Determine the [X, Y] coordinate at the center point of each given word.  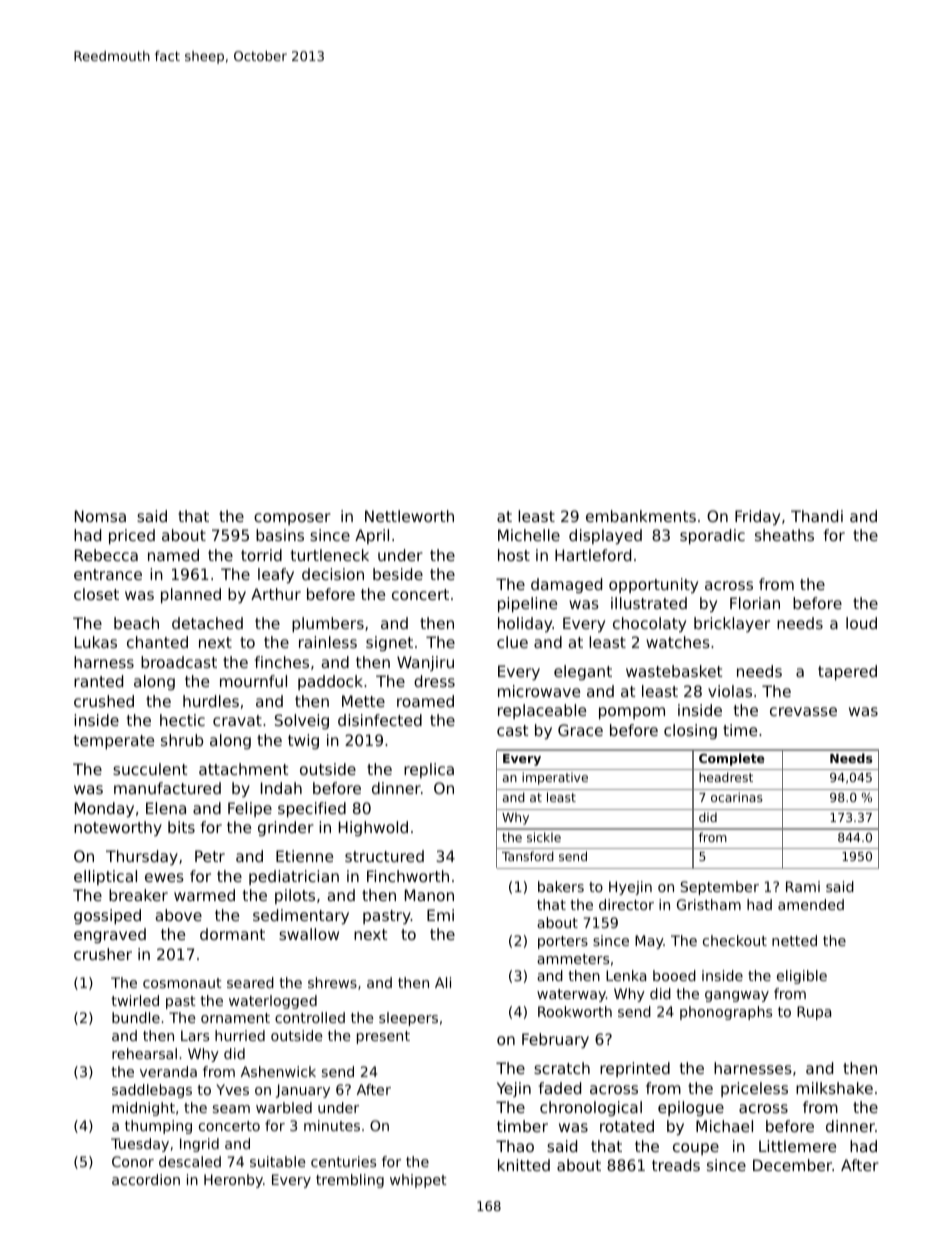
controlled [310, 1017]
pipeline [527, 604]
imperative [555, 778]
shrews [332, 982]
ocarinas [737, 797]
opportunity [653, 585]
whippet [418, 1181]
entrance [108, 574]
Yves [232, 1089]
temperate [114, 742]
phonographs [726, 1013]
